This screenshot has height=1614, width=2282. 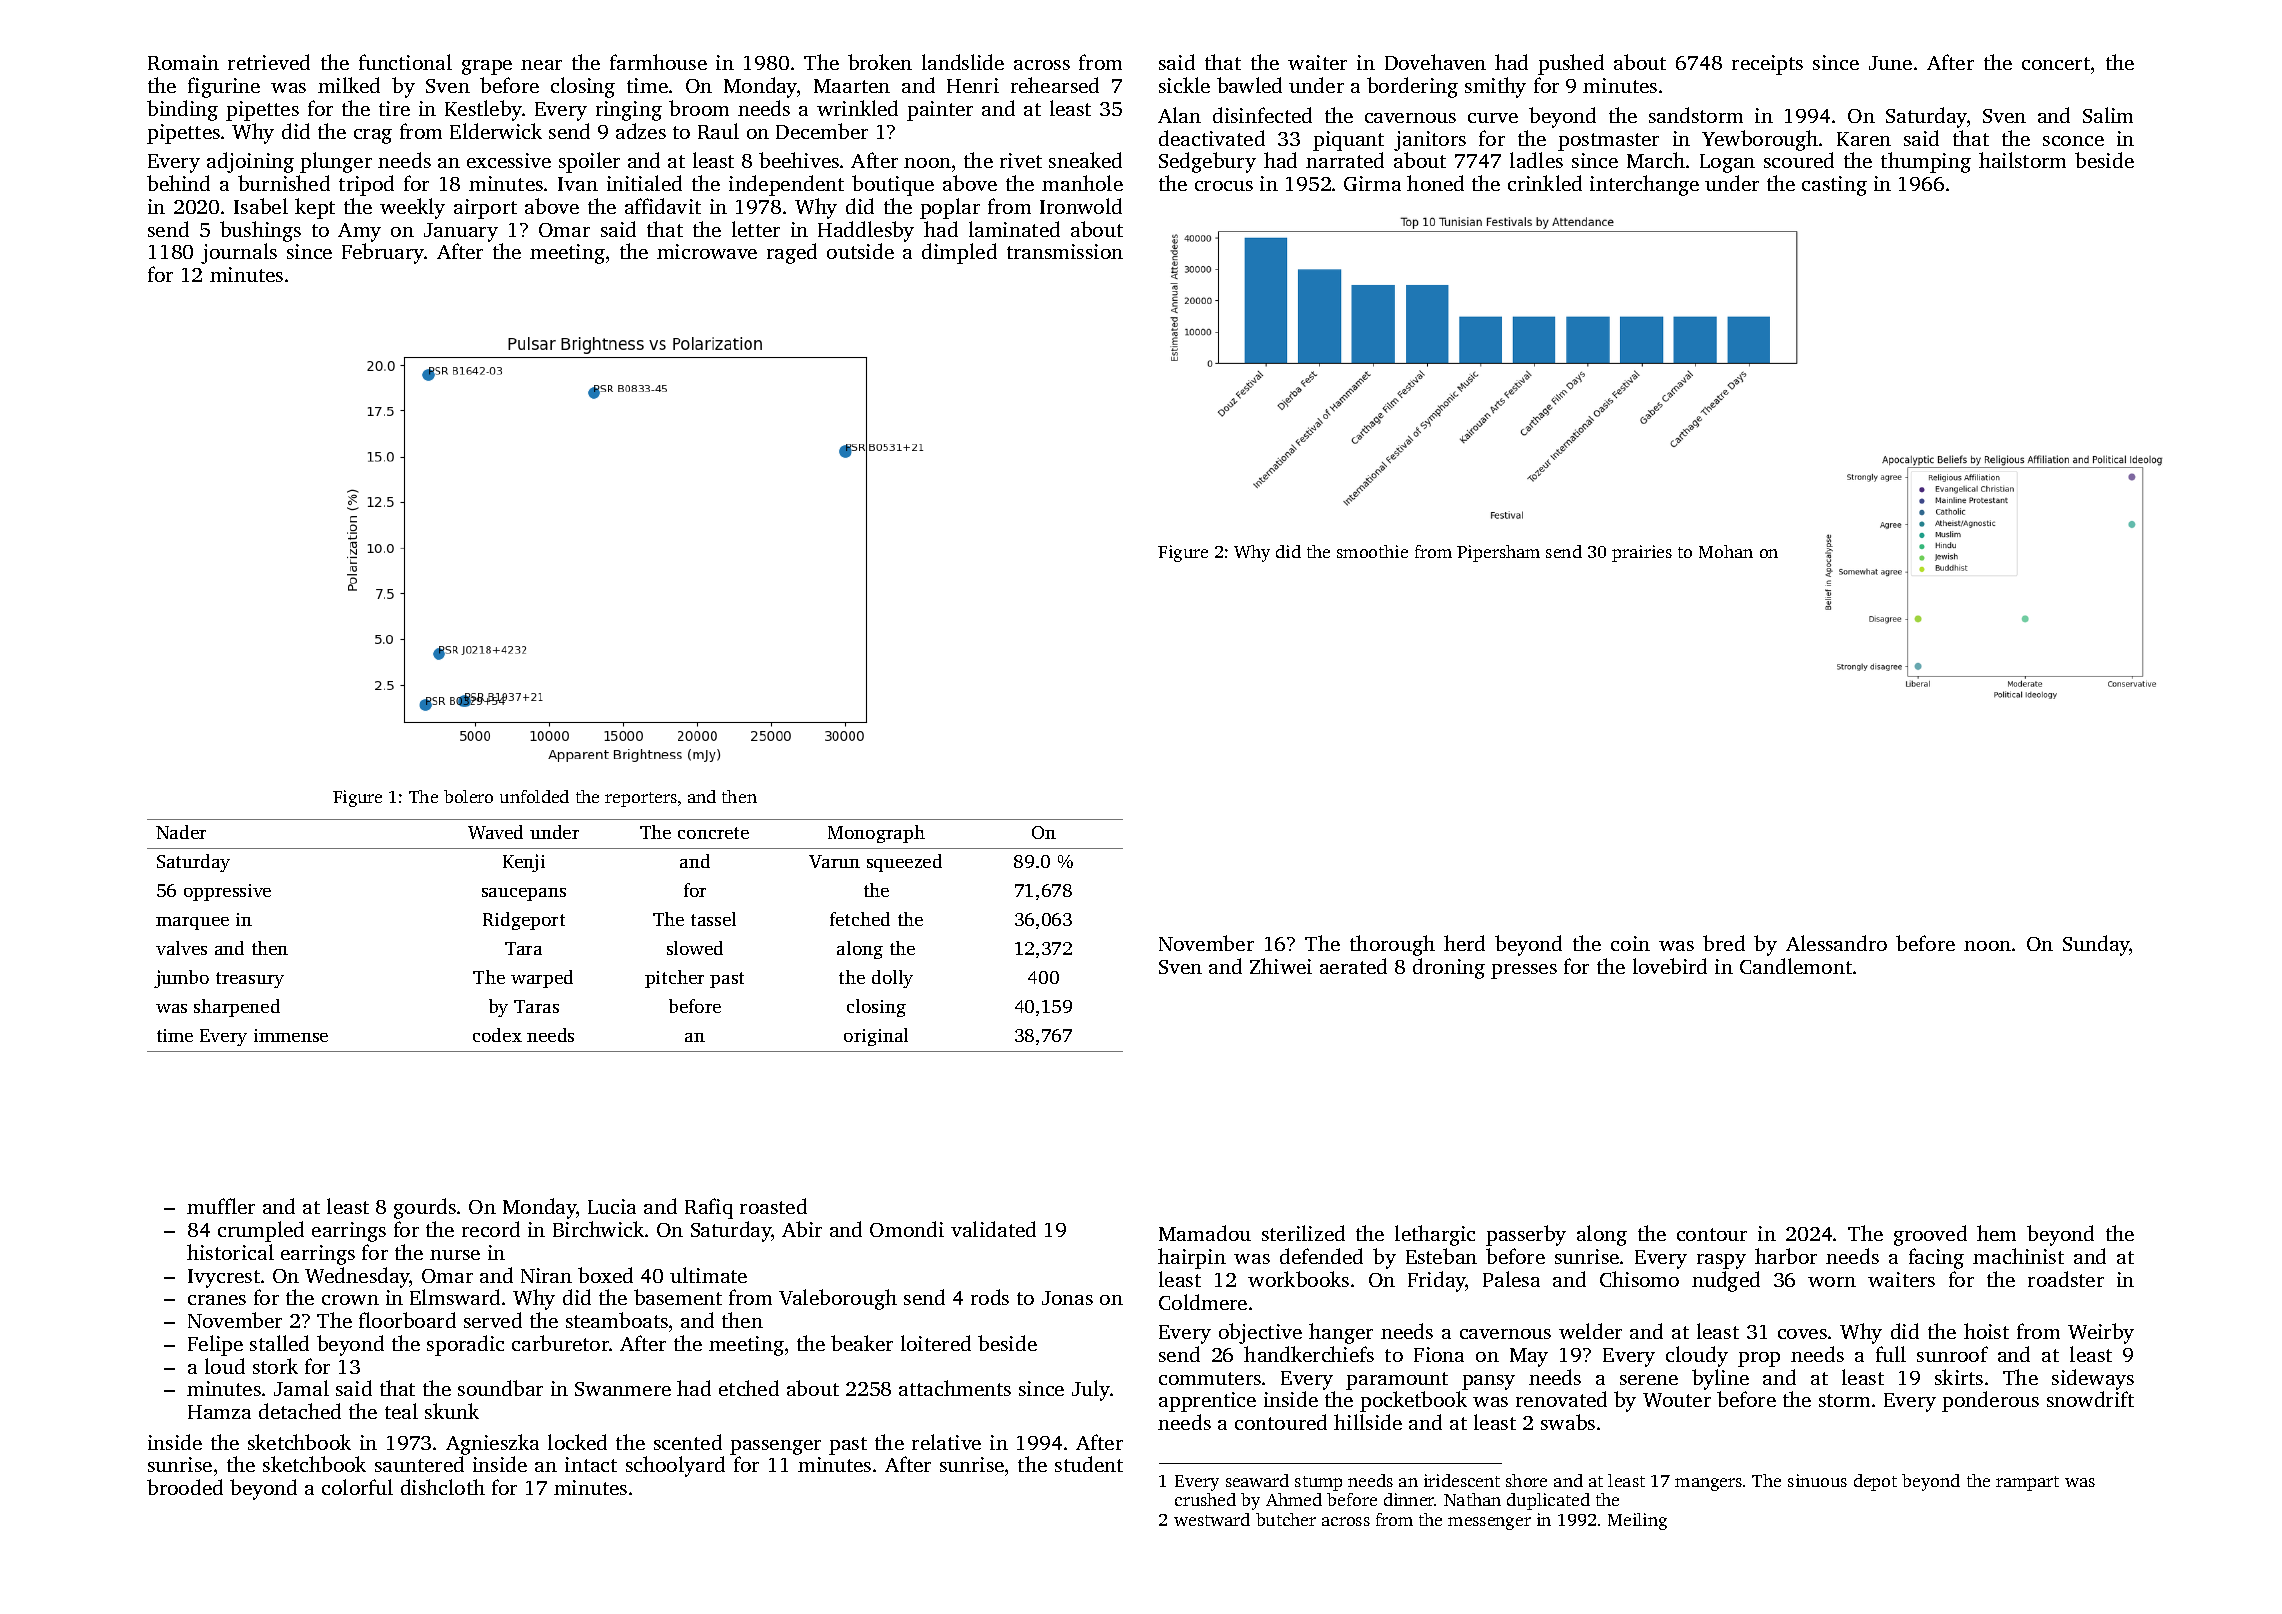 I want to click on bolero, so click(x=468, y=796).
